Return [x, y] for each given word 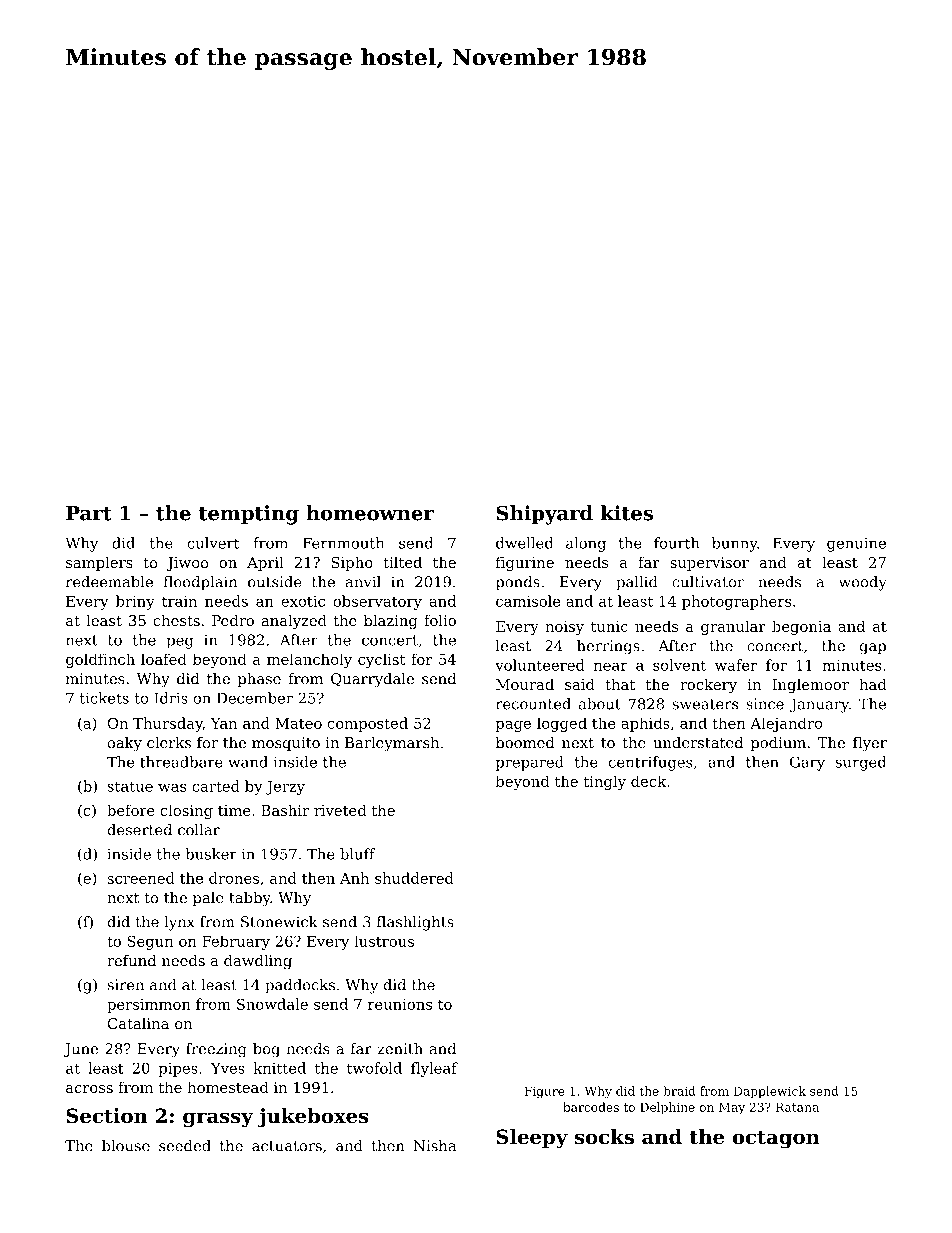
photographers [736, 602]
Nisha [435, 1146]
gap [873, 649]
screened [141, 878]
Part [89, 513]
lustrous [384, 941]
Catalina [138, 1023]
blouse [126, 1146]
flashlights [415, 923]
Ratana [797, 1107]
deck [648, 781]
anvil [363, 582]
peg [180, 643]
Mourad [525, 684]
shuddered [414, 878]
